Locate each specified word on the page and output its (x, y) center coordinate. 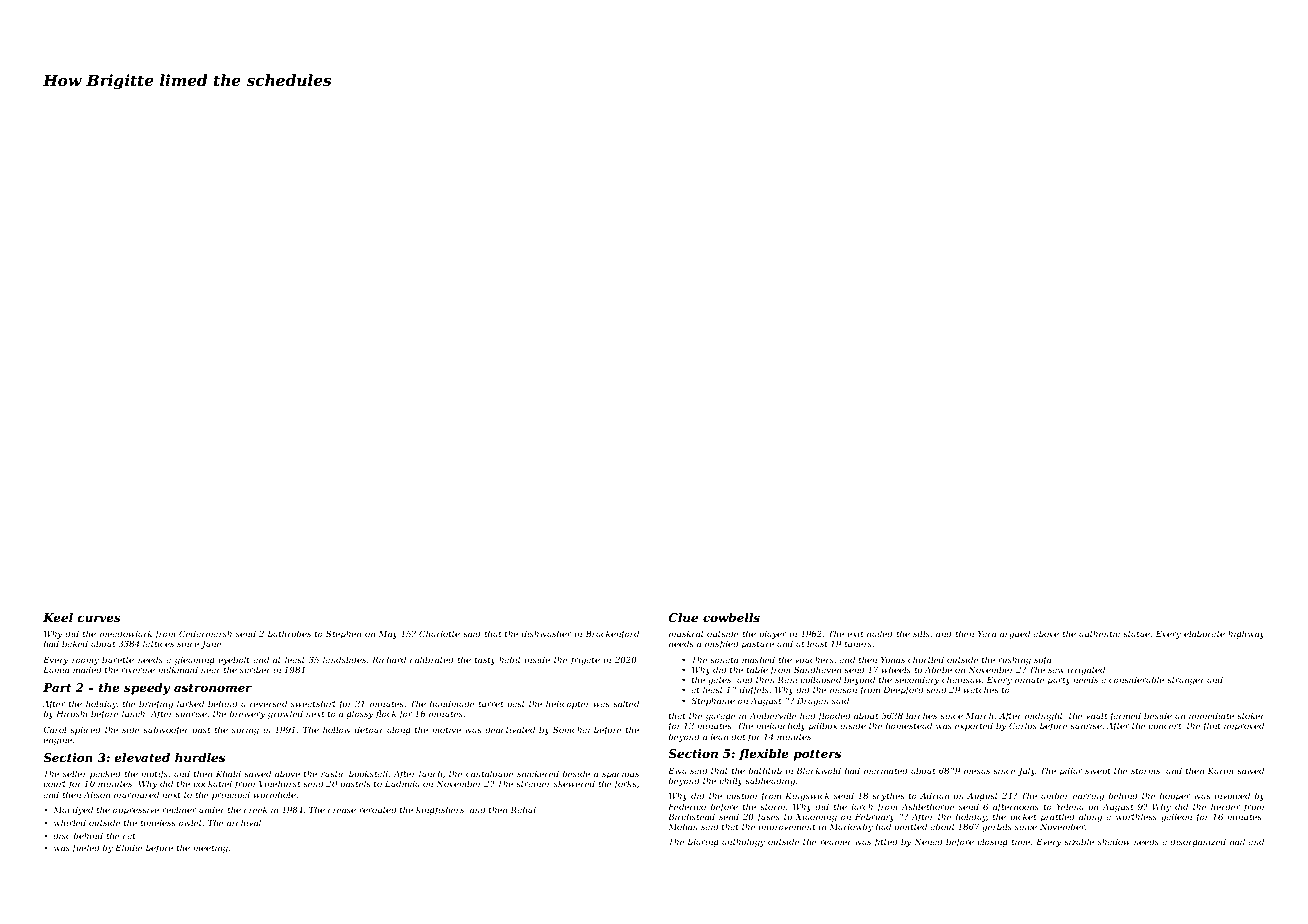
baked (75, 643)
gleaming (195, 660)
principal (231, 795)
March (980, 715)
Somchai (571, 729)
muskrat (686, 633)
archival (244, 822)
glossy (360, 714)
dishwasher (547, 633)
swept (1098, 772)
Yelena (1070, 806)
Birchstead (691, 816)
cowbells (731, 617)
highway (1246, 634)
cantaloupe (490, 774)
